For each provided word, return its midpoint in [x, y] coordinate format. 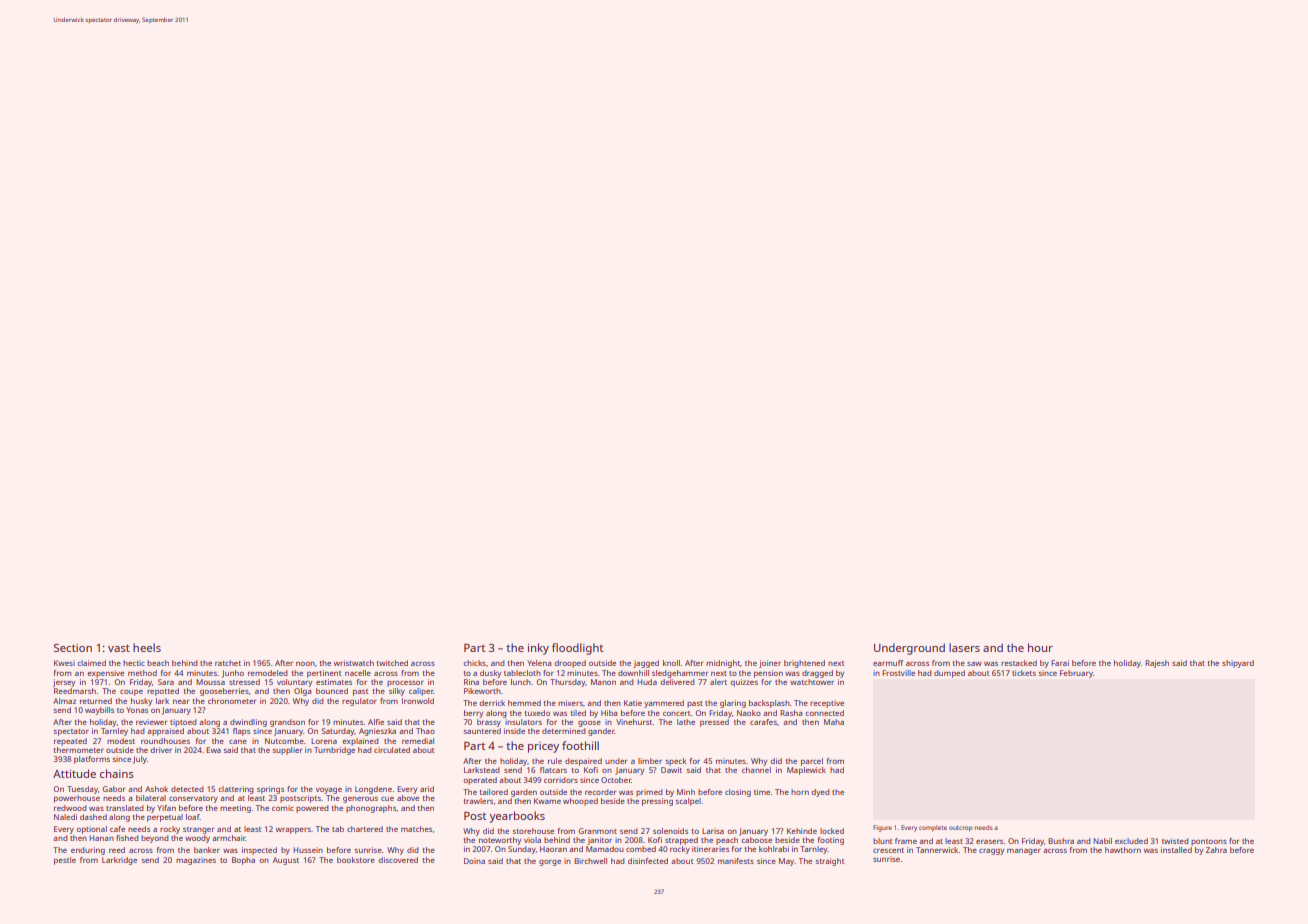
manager [1024, 852]
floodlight [577, 649]
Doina [474, 861]
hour [1040, 647]
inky [538, 649]
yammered [664, 704]
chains [117, 773]
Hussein [308, 850]
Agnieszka [377, 732]
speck [676, 762]
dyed [820, 793]
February [1076, 674]
